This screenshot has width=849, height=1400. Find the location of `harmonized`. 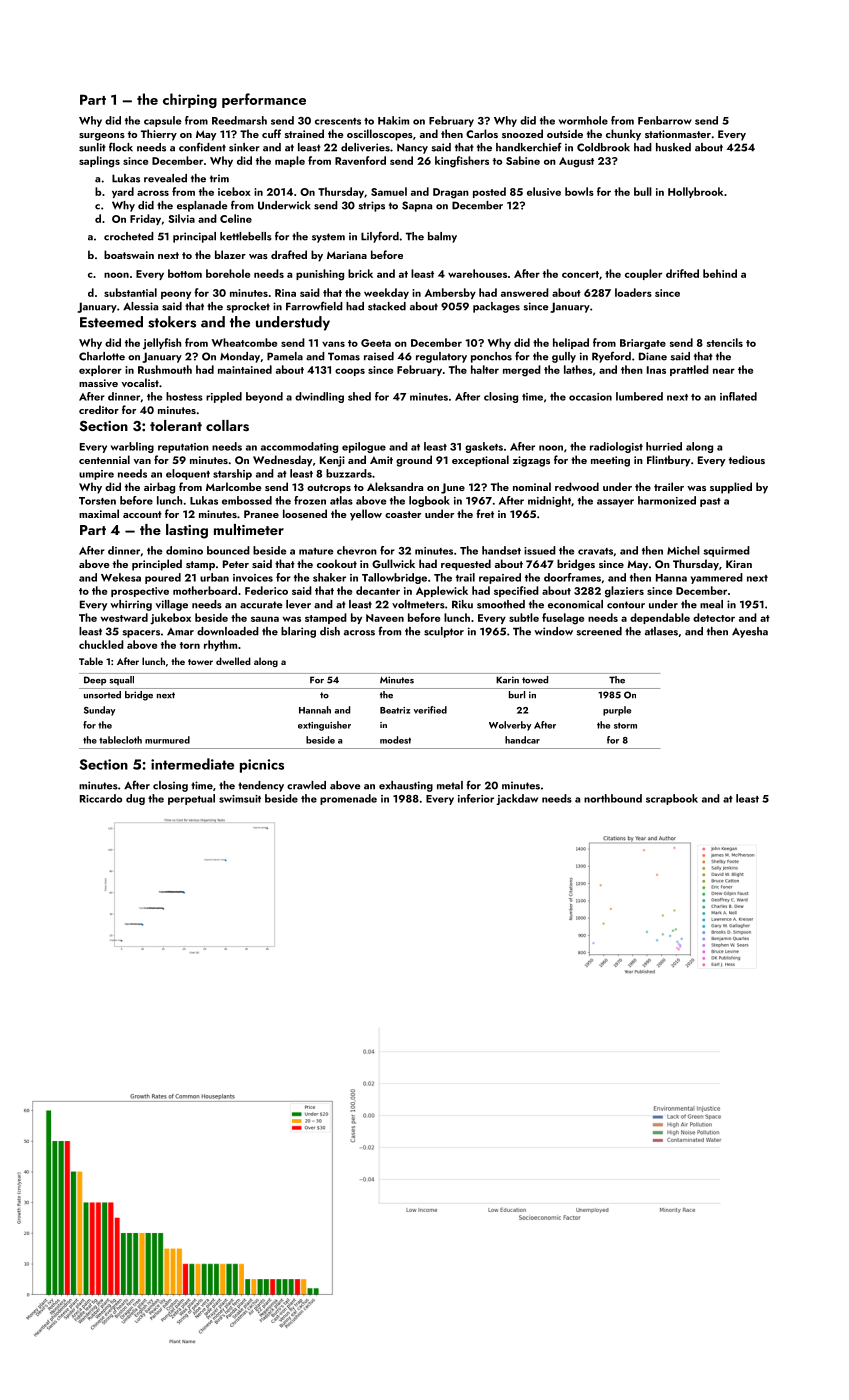

harmonized is located at coordinates (667, 500).
